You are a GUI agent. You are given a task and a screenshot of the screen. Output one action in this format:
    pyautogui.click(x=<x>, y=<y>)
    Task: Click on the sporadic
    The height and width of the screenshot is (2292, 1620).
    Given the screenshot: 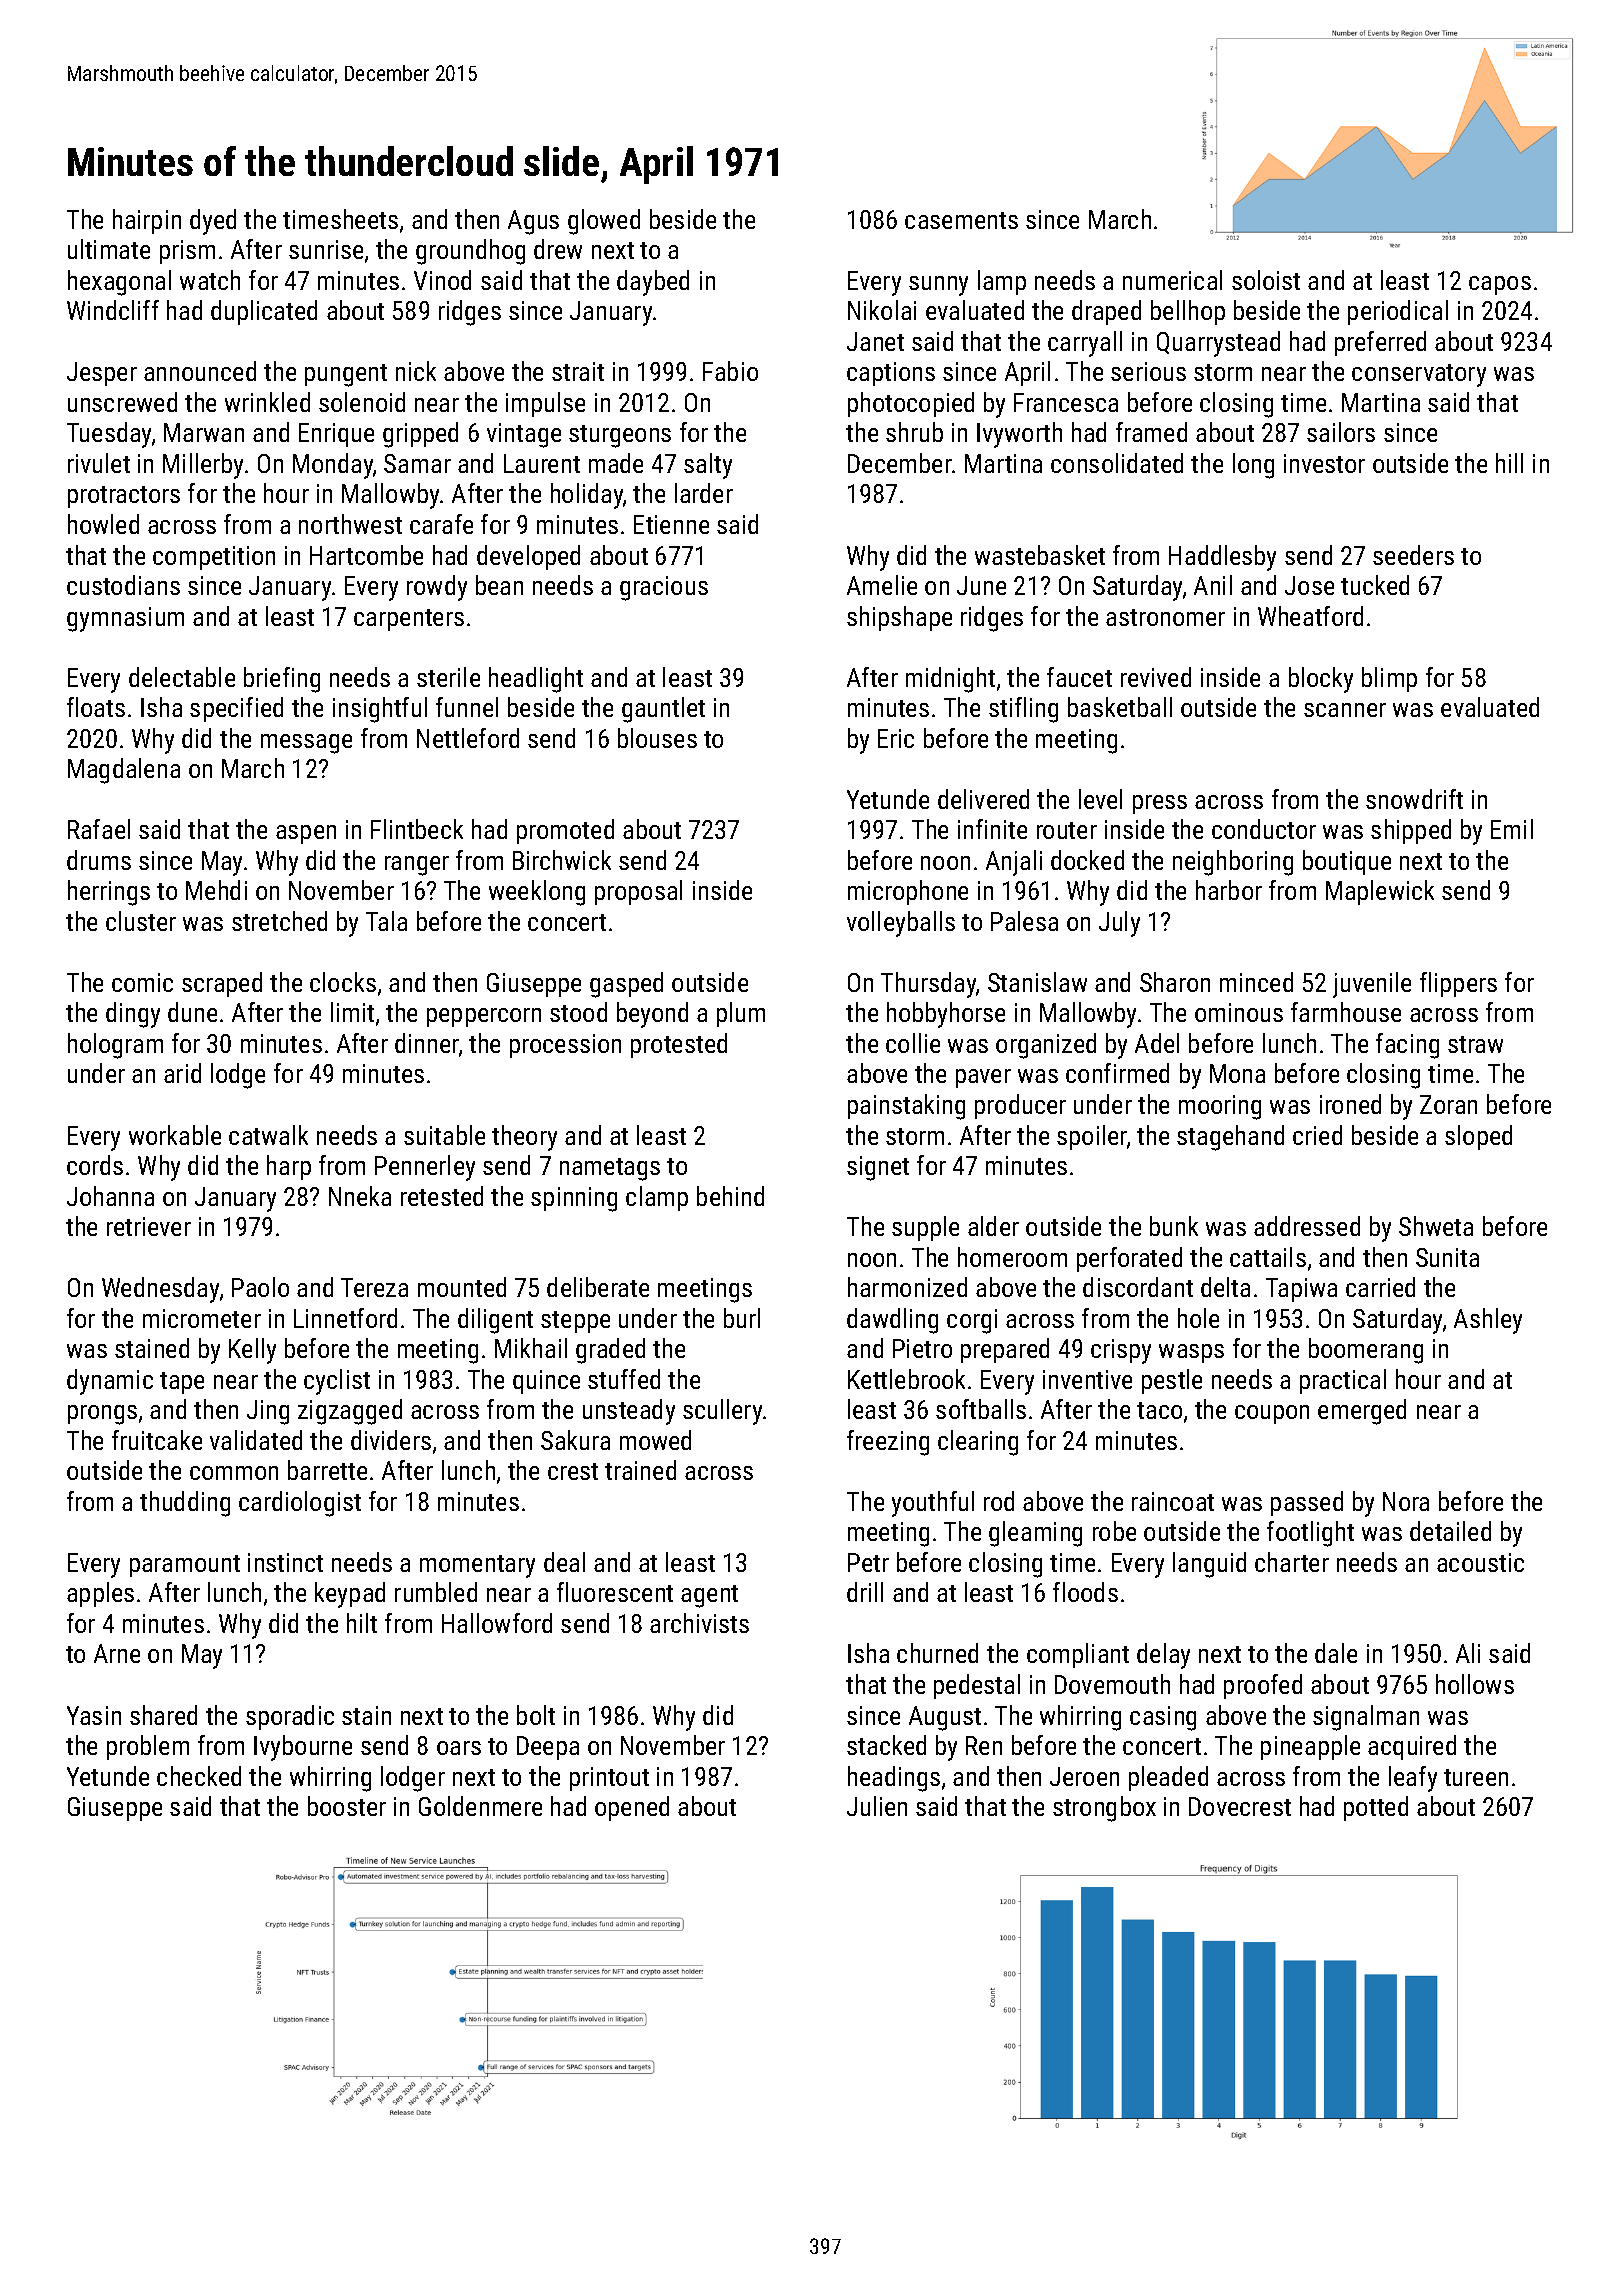 What is the action you would take?
    pyautogui.click(x=290, y=1717)
